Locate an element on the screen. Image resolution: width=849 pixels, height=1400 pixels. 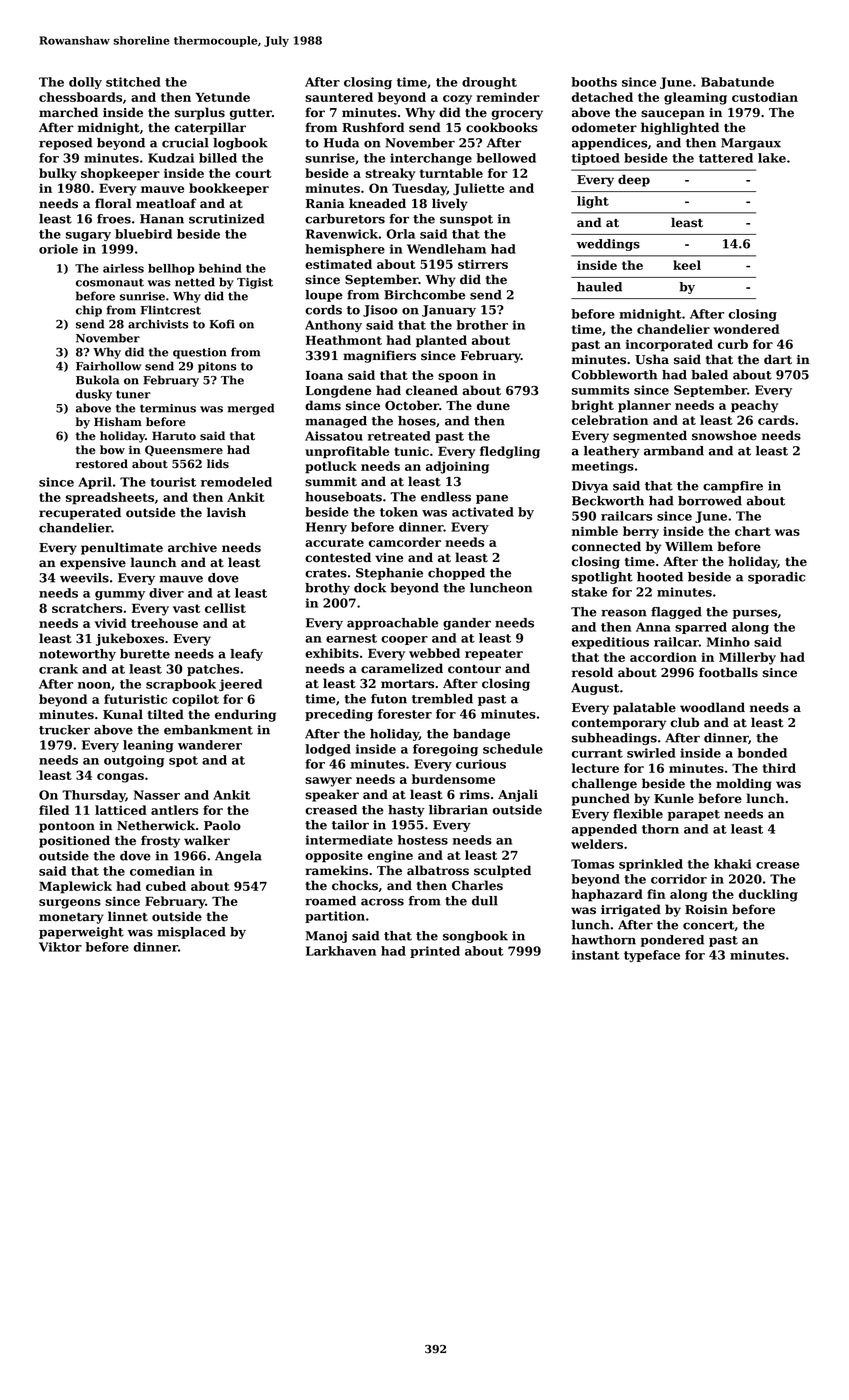
Henry is located at coordinates (326, 528).
